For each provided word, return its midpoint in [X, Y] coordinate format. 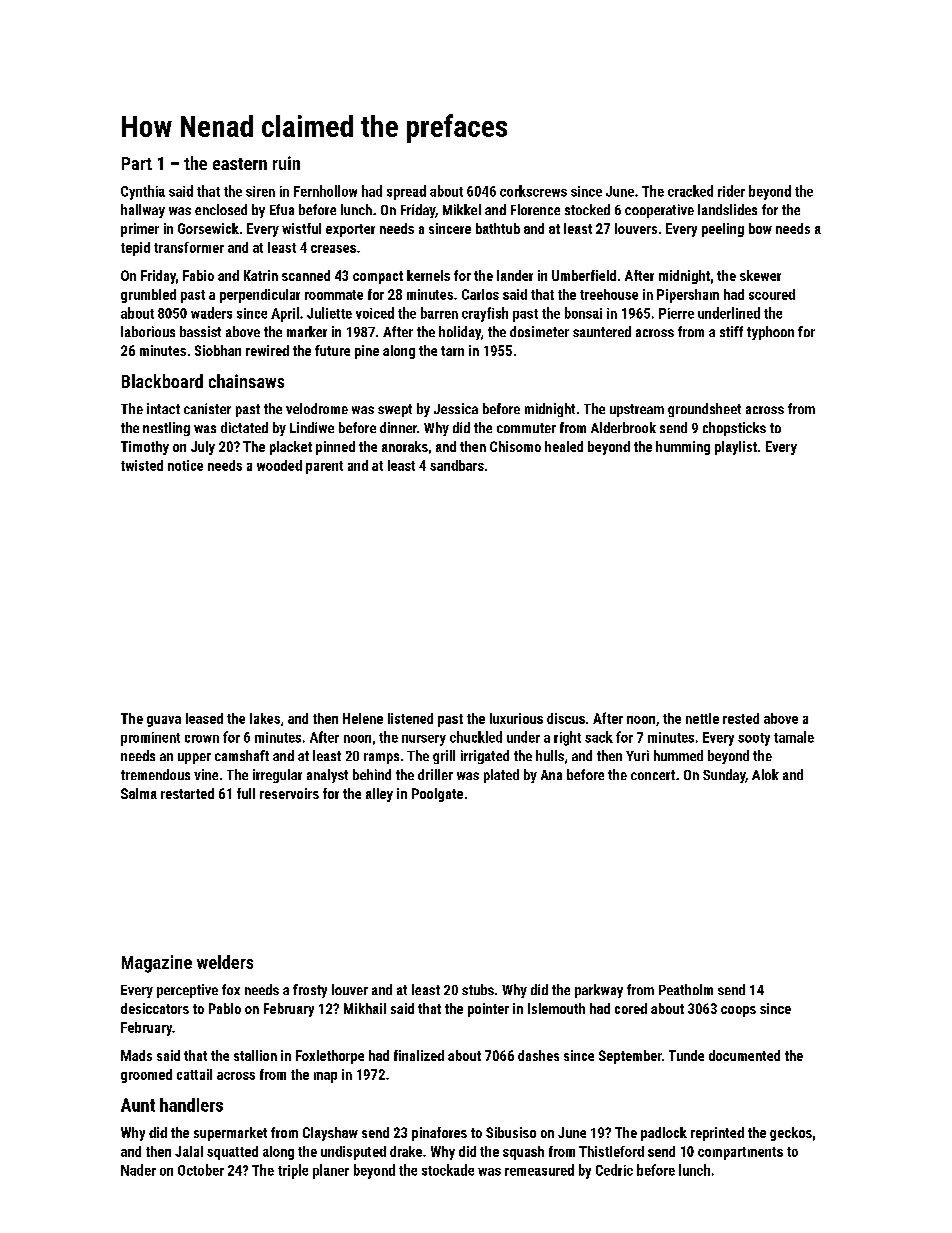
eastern [240, 164]
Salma [139, 793]
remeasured [539, 1170]
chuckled [476, 737]
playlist [736, 448]
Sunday [724, 776]
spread [406, 192]
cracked [690, 191]
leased [204, 718]
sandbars [457, 465]
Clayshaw [330, 1134]
